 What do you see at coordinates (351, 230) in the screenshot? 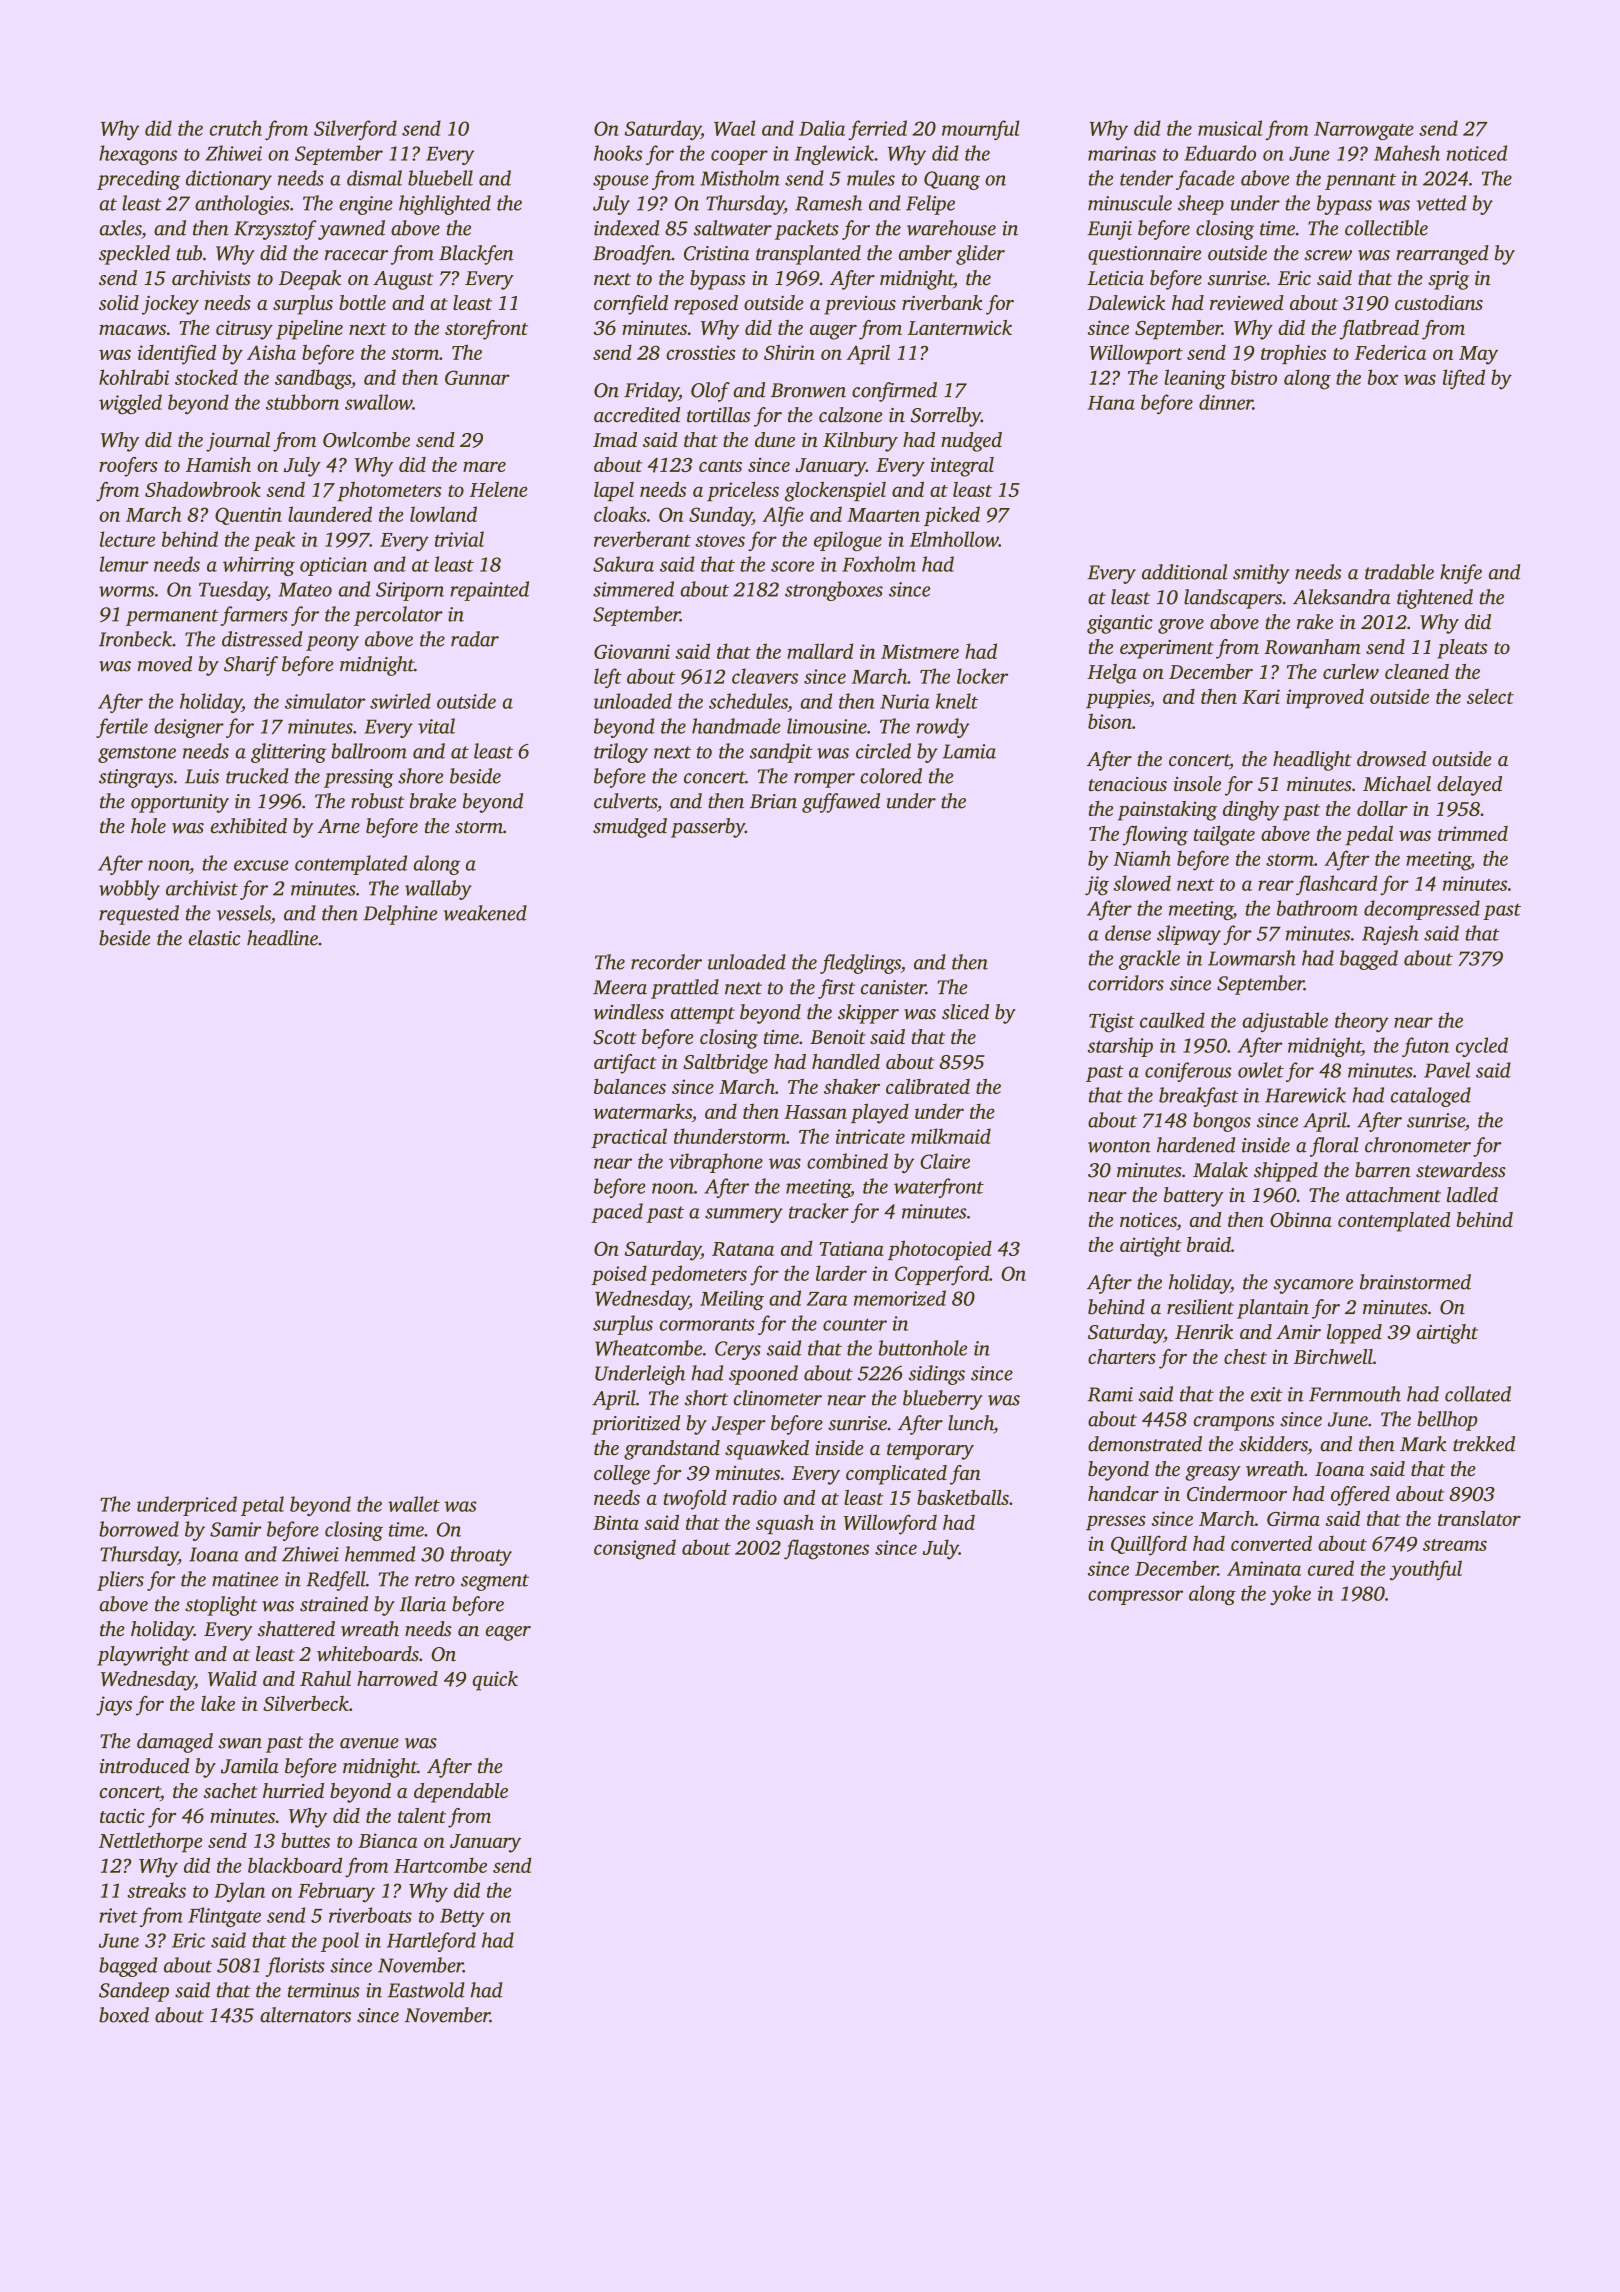
I see `yawned` at bounding box center [351, 230].
